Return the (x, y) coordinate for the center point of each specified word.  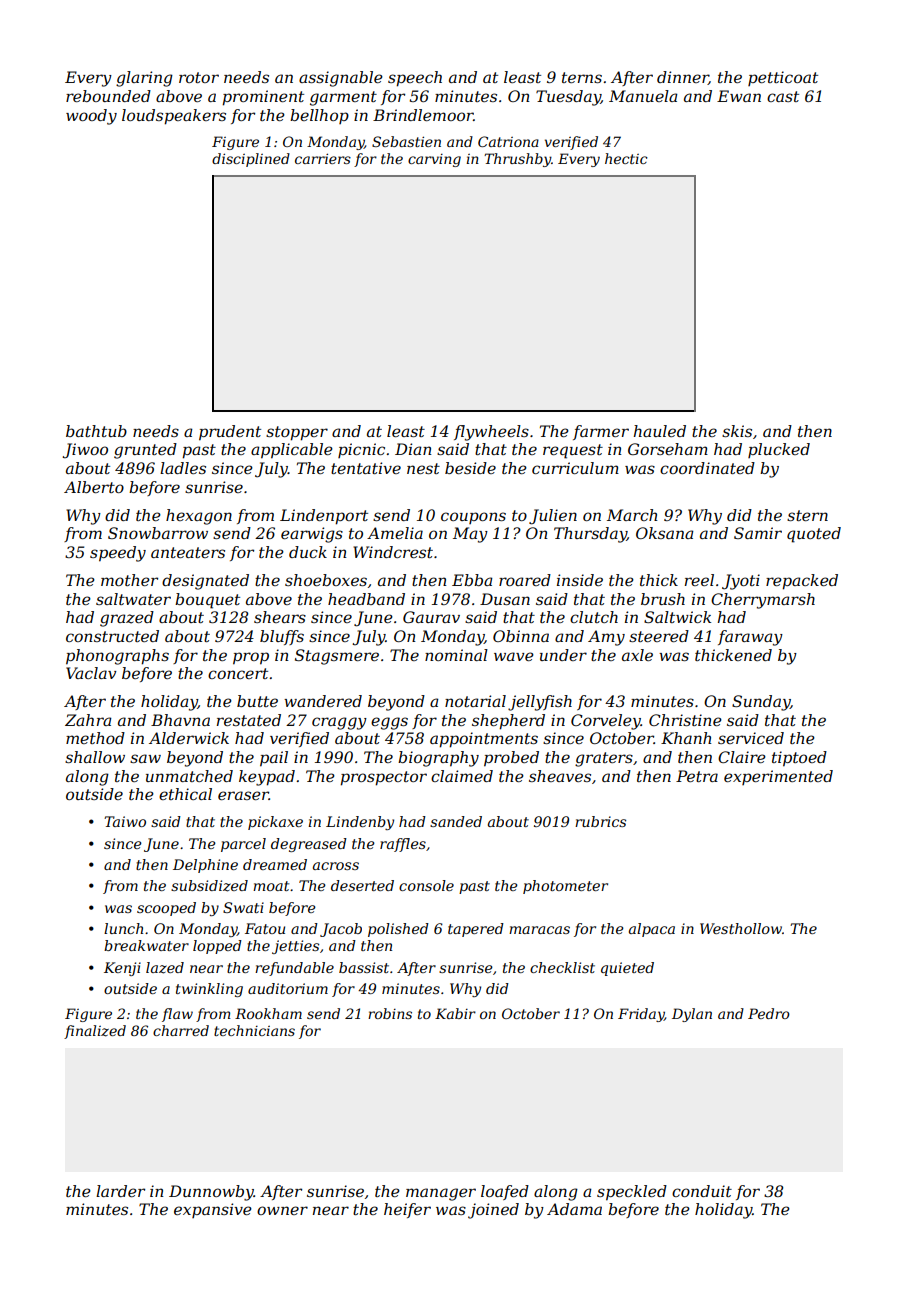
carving (434, 160)
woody (91, 117)
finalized (95, 1032)
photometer (565, 887)
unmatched (189, 776)
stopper (297, 433)
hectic (626, 158)
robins (390, 1013)
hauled (660, 431)
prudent (230, 433)
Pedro (769, 1013)
